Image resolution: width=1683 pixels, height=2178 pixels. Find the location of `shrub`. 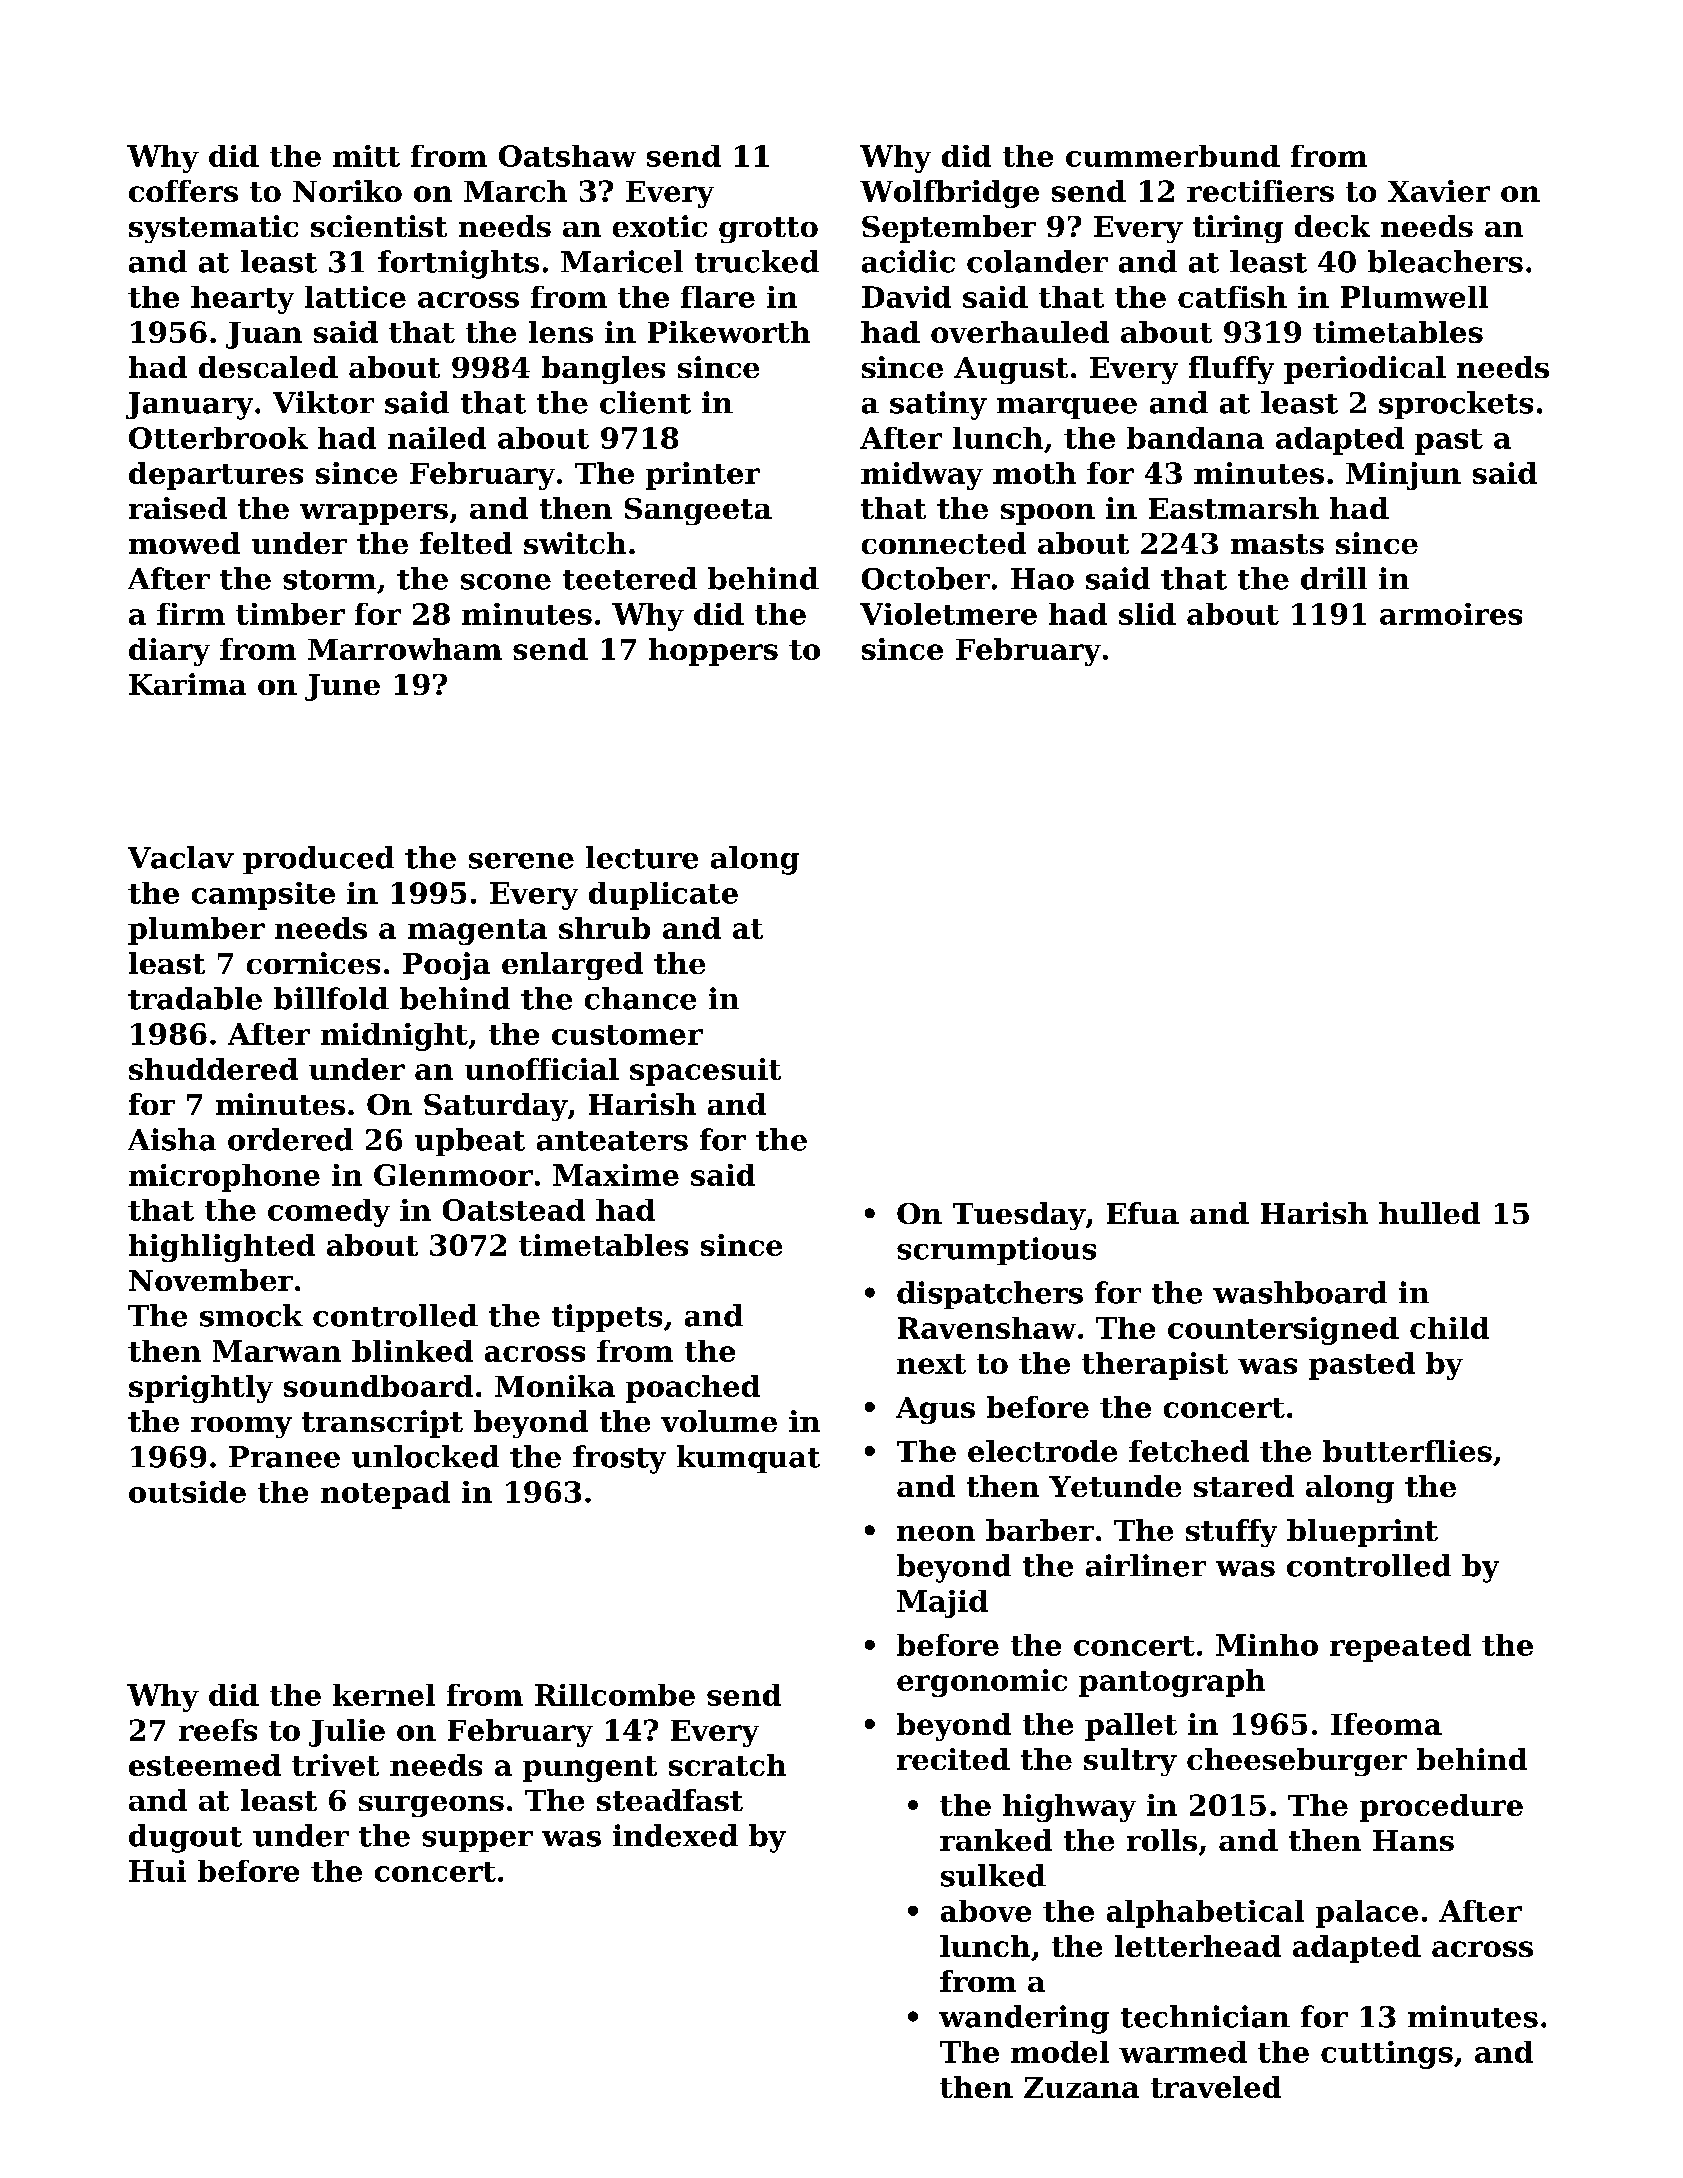

shrub is located at coordinates (604, 928).
